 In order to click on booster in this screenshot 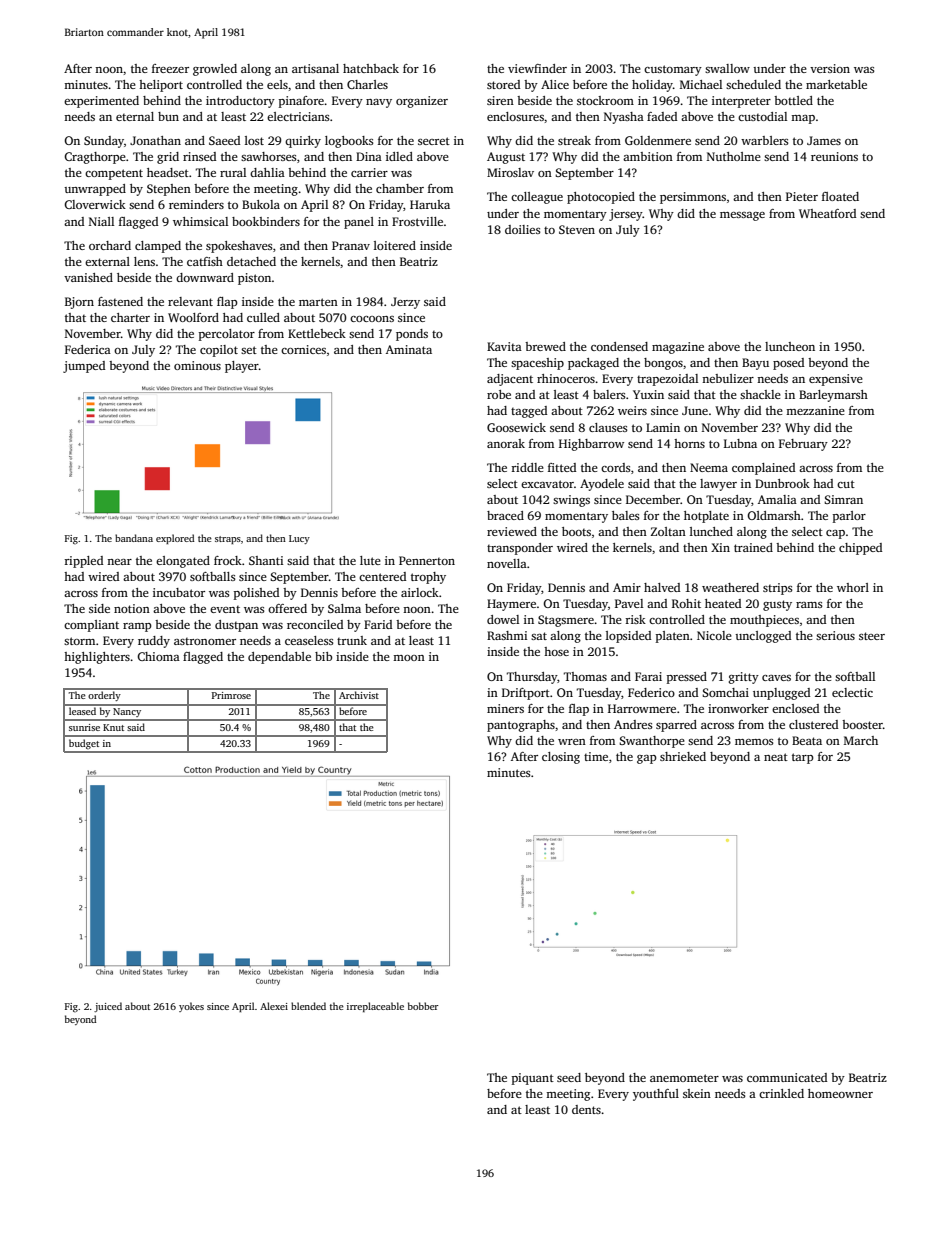, I will do `click(862, 724)`.
